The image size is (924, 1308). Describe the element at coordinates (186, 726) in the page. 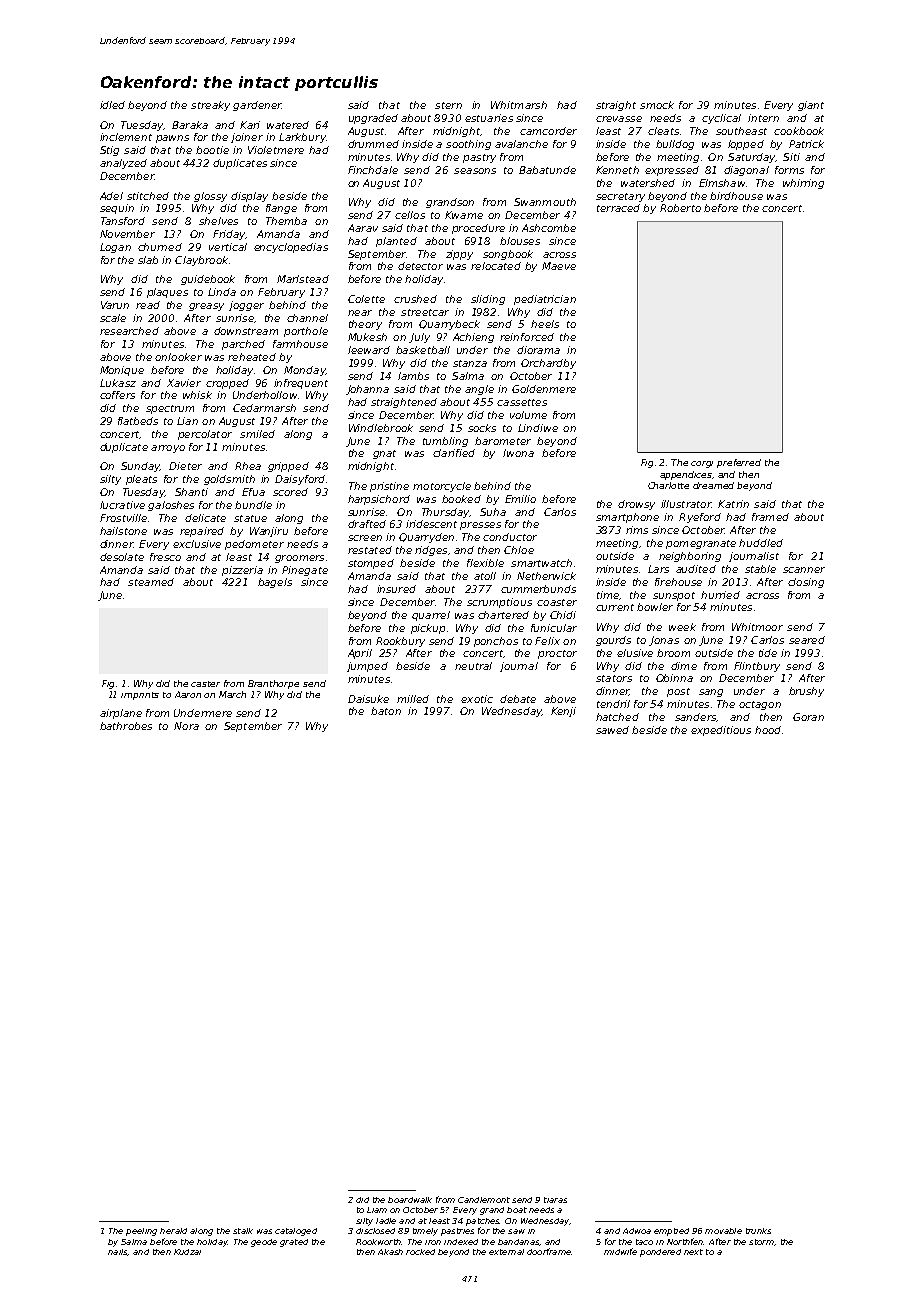

I see `Nora` at that location.
